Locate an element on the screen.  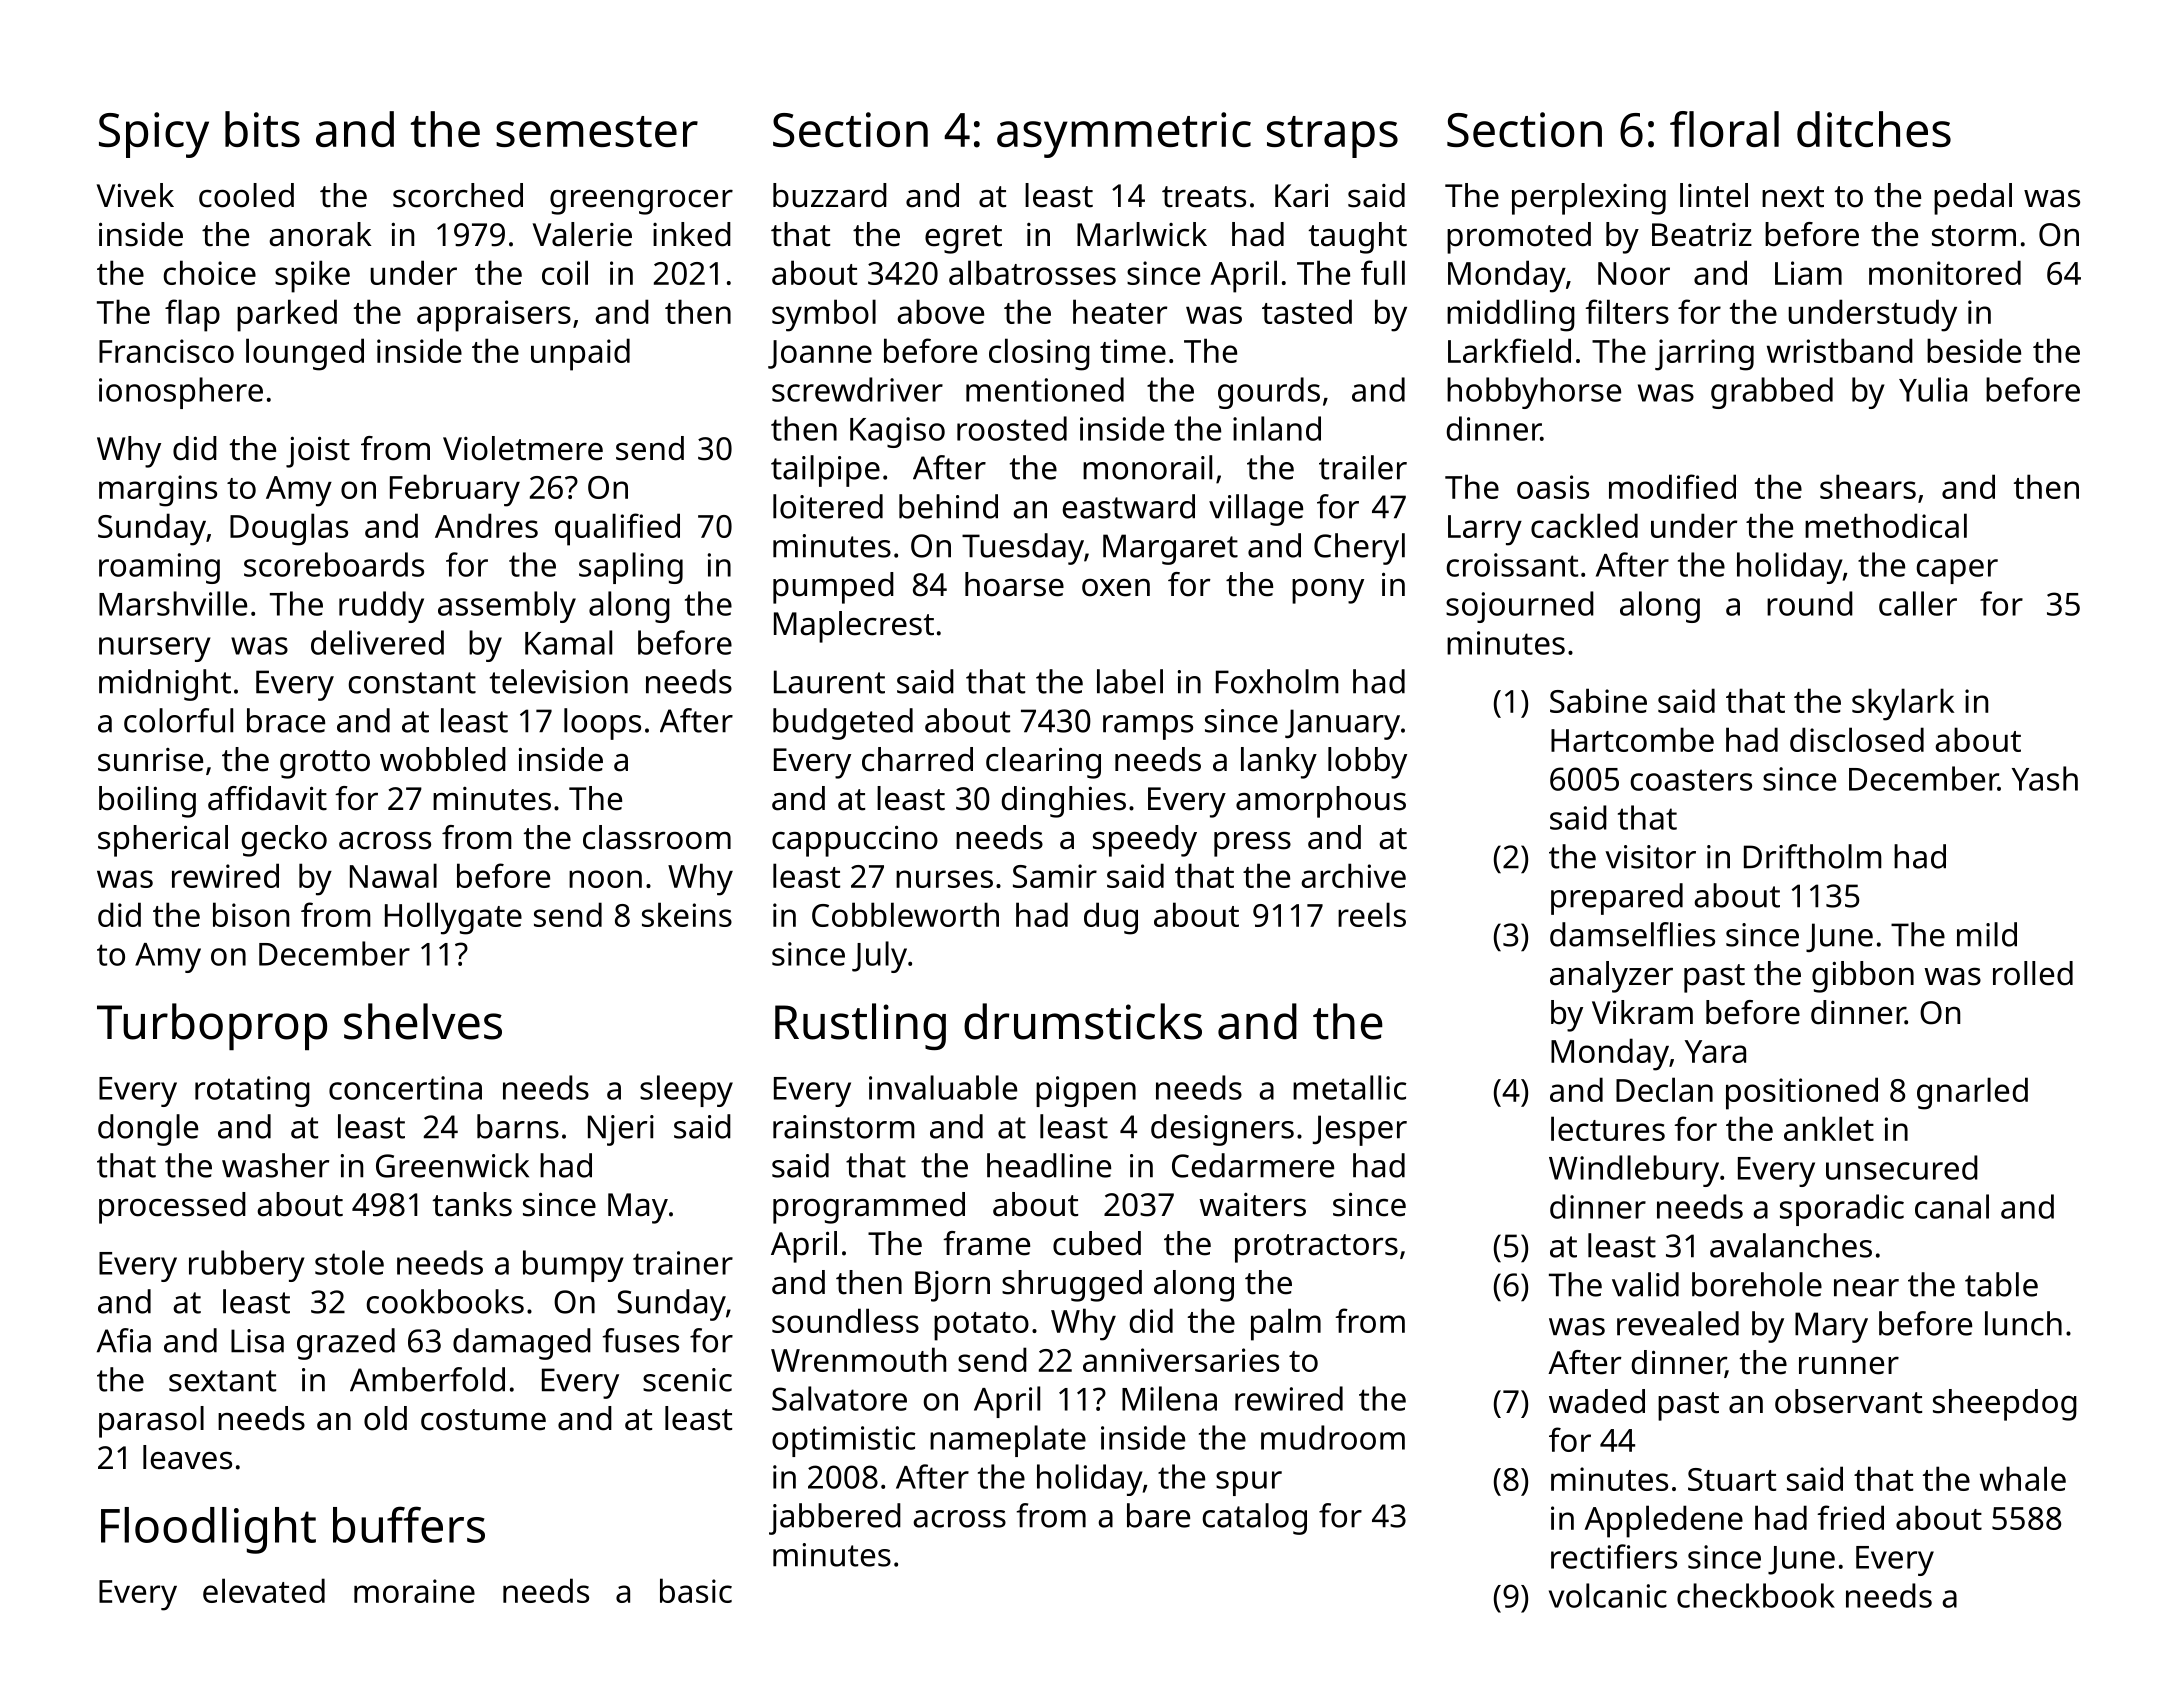
bits is located at coordinates (262, 129).
